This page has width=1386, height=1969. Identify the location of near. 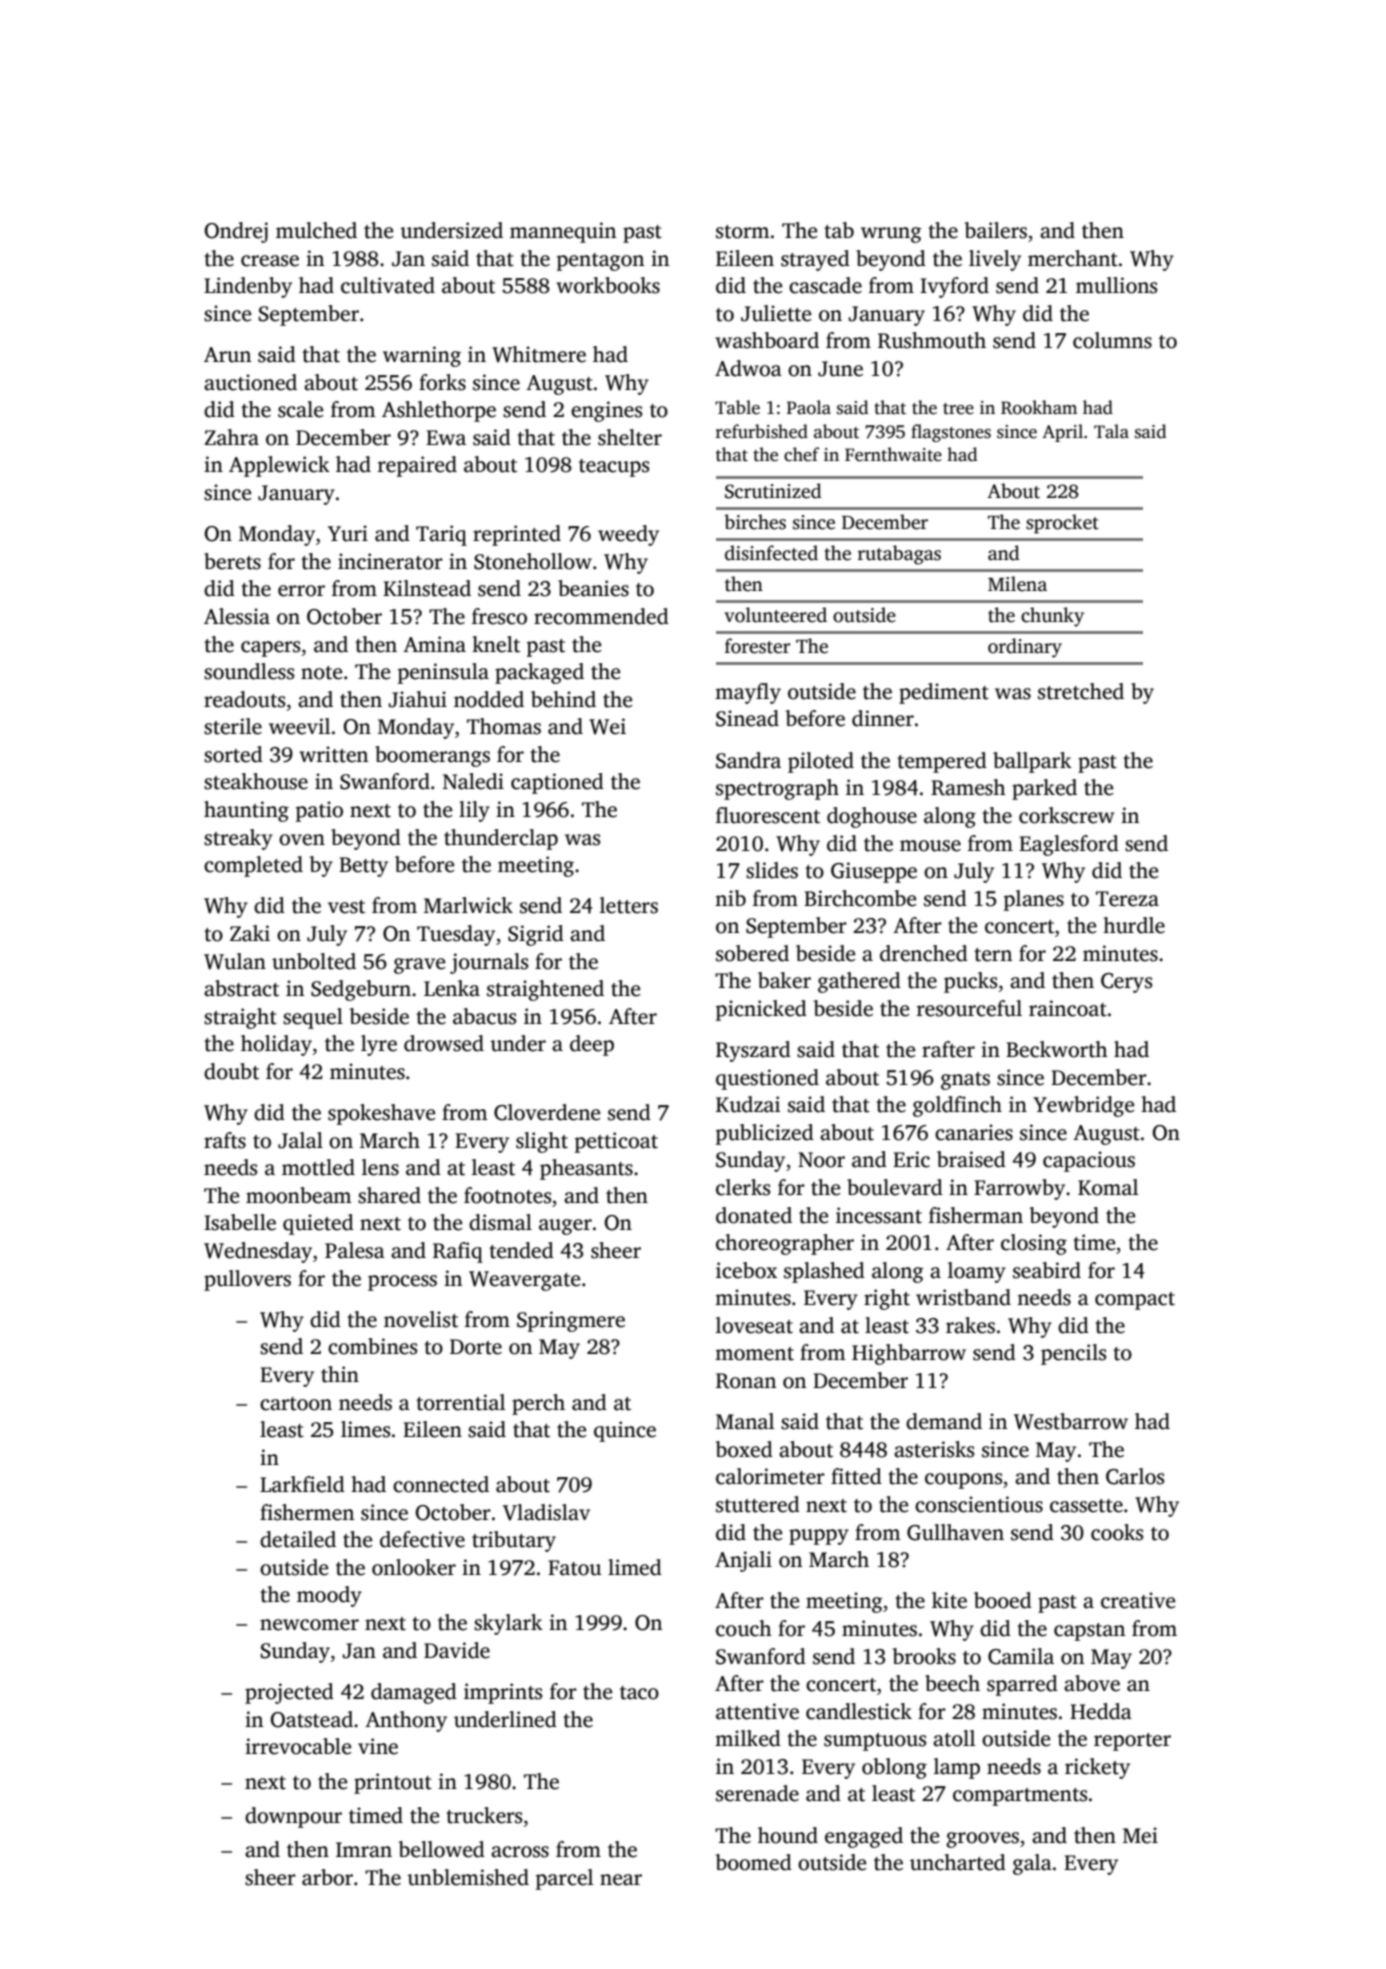
(621, 1880).
